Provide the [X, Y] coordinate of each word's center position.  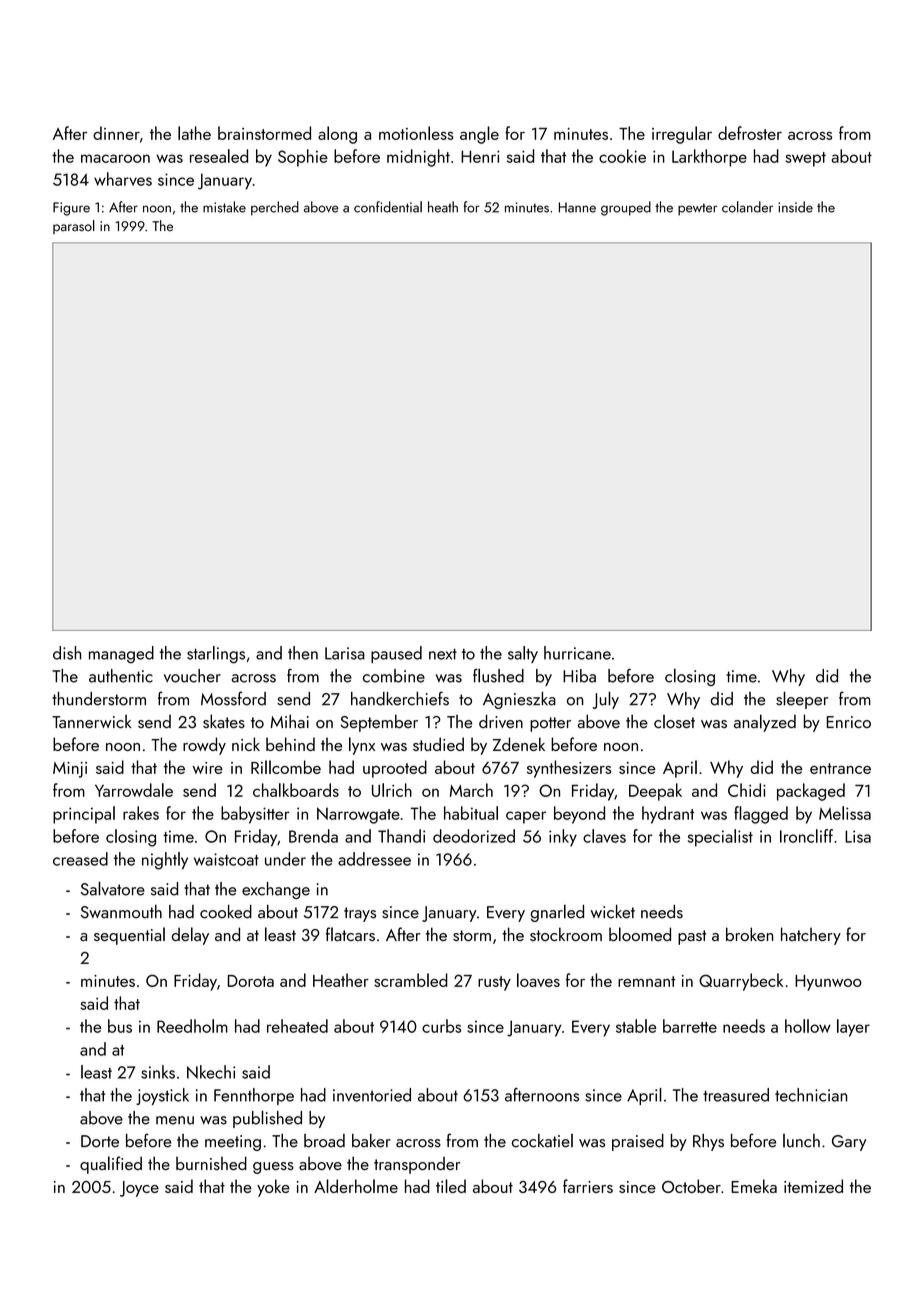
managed [121, 655]
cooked [226, 912]
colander [747, 207]
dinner [116, 133]
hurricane [577, 653]
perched [275, 208]
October [691, 1186]
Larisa [345, 653]
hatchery [811, 936]
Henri [480, 156]
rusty [494, 983]
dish [67, 653]
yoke [273, 1188]
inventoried [372, 1095]
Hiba [579, 676]
